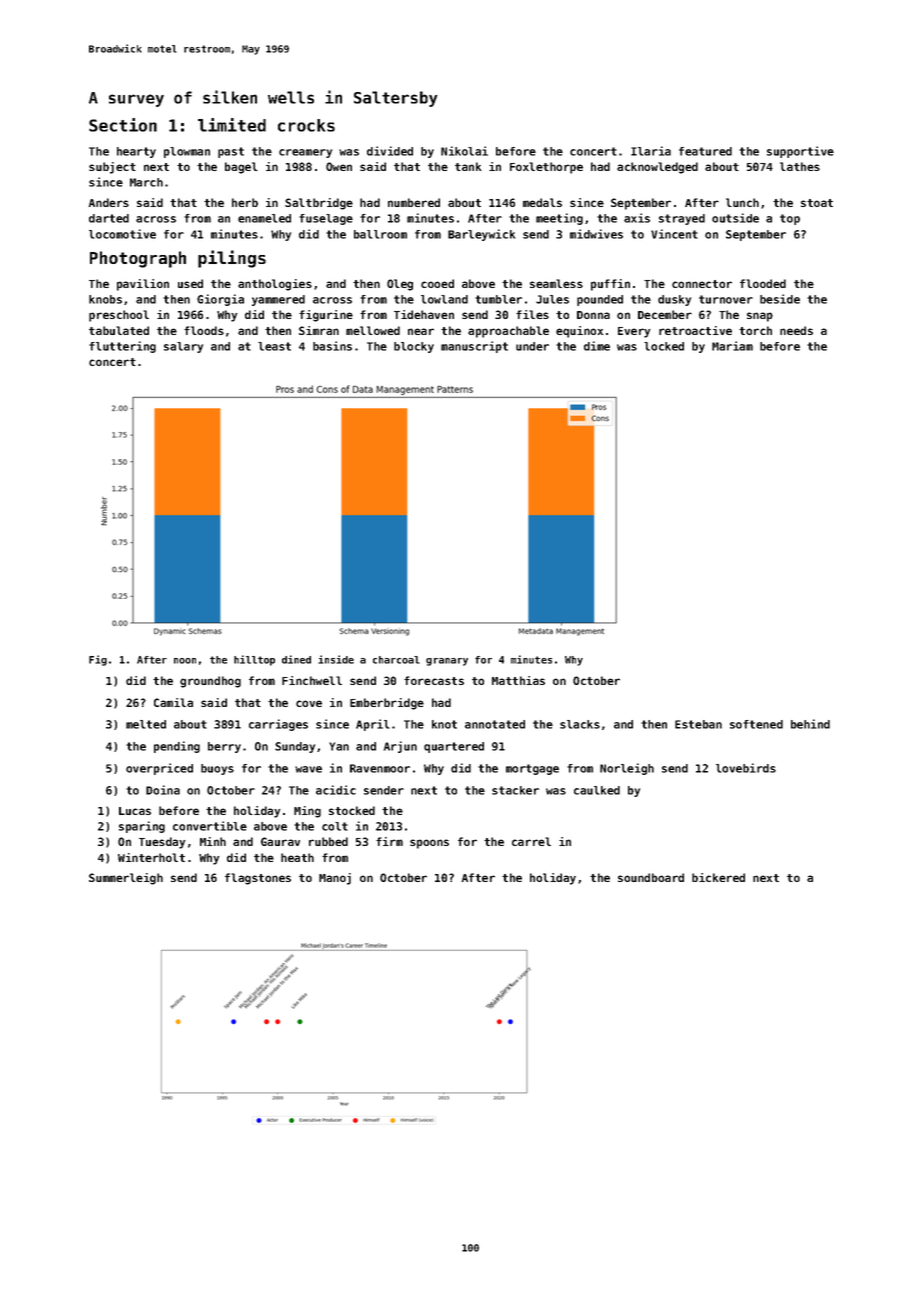 This document has width=924, height=1308. I want to click on plowman, so click(187, 152).
